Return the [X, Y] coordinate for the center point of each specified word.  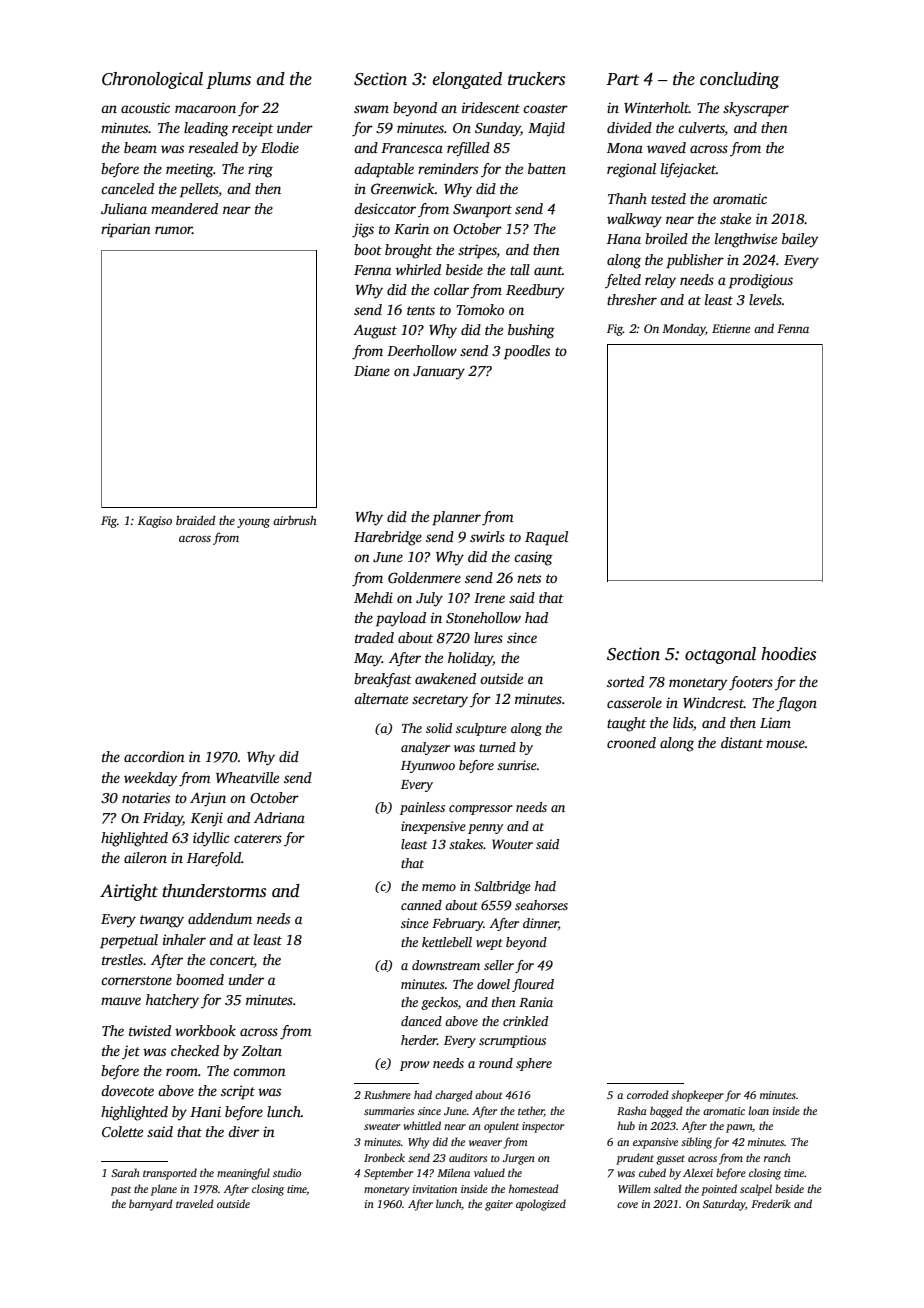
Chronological [152, 80]
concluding [739, 80]
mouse [785, 744]
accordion [154, 756]
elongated [467, 80]
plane [164, 1190]
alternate [381, 698]
